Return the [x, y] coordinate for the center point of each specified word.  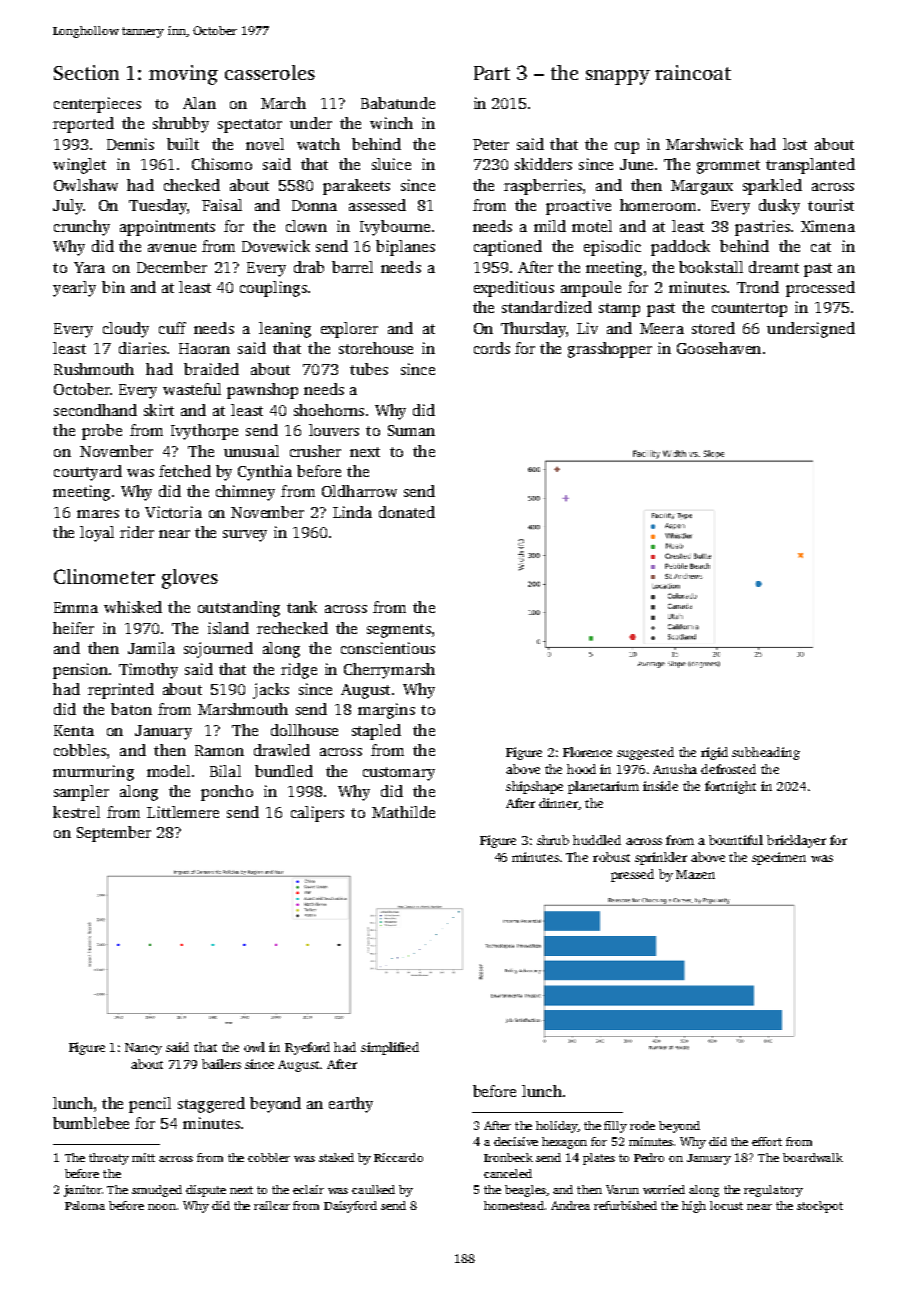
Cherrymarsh [389, 671]
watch [318, 144]
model [168, 771]
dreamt [774, 267]
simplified [390, 1048]
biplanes [405, 248]
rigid [714, 753]
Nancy [143, 1049]
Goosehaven [719, 348]
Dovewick [276, 246]
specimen [779, 858]
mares [98, 514]
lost [795, 144]
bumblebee [91, 1123]
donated [407, 512]
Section [86, 72]
